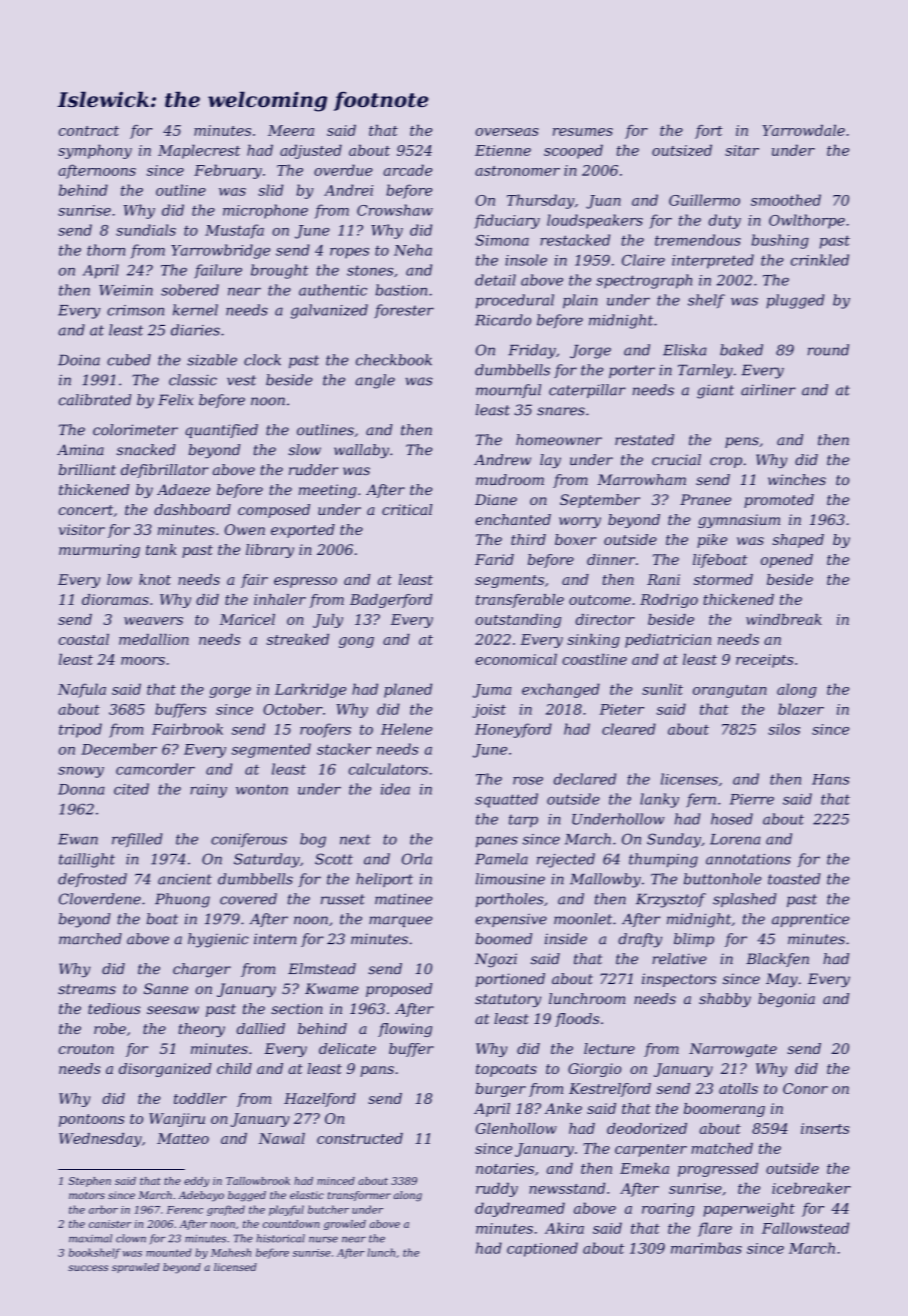 This screenshot has height=1316, width=908. What do you see at coordinates (786, 200) in the screenshot?
I see `smoothed` at bounding box center [786, 200].
